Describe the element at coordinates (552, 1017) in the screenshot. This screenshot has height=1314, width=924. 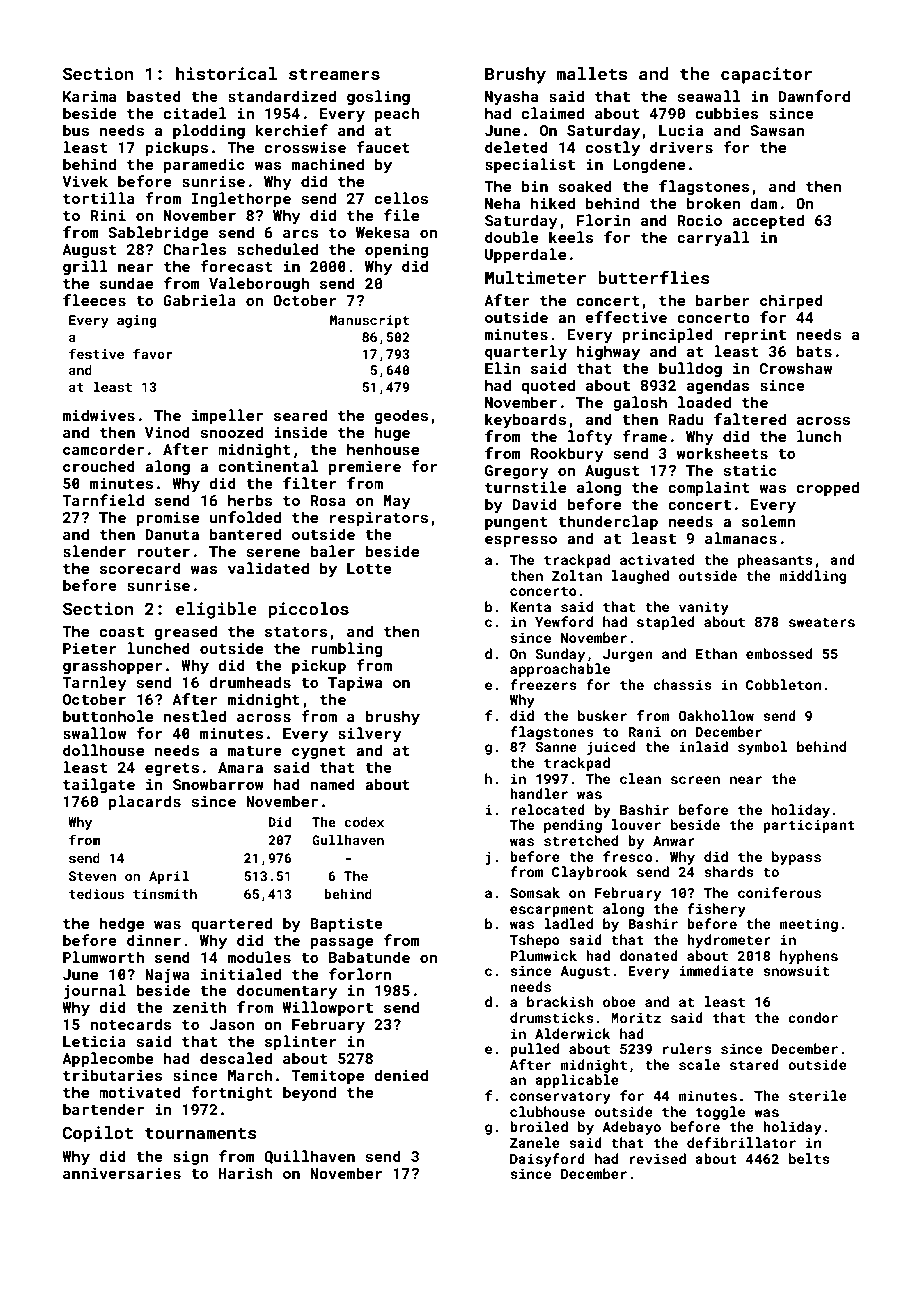
I see `drumsticks` at that location.
